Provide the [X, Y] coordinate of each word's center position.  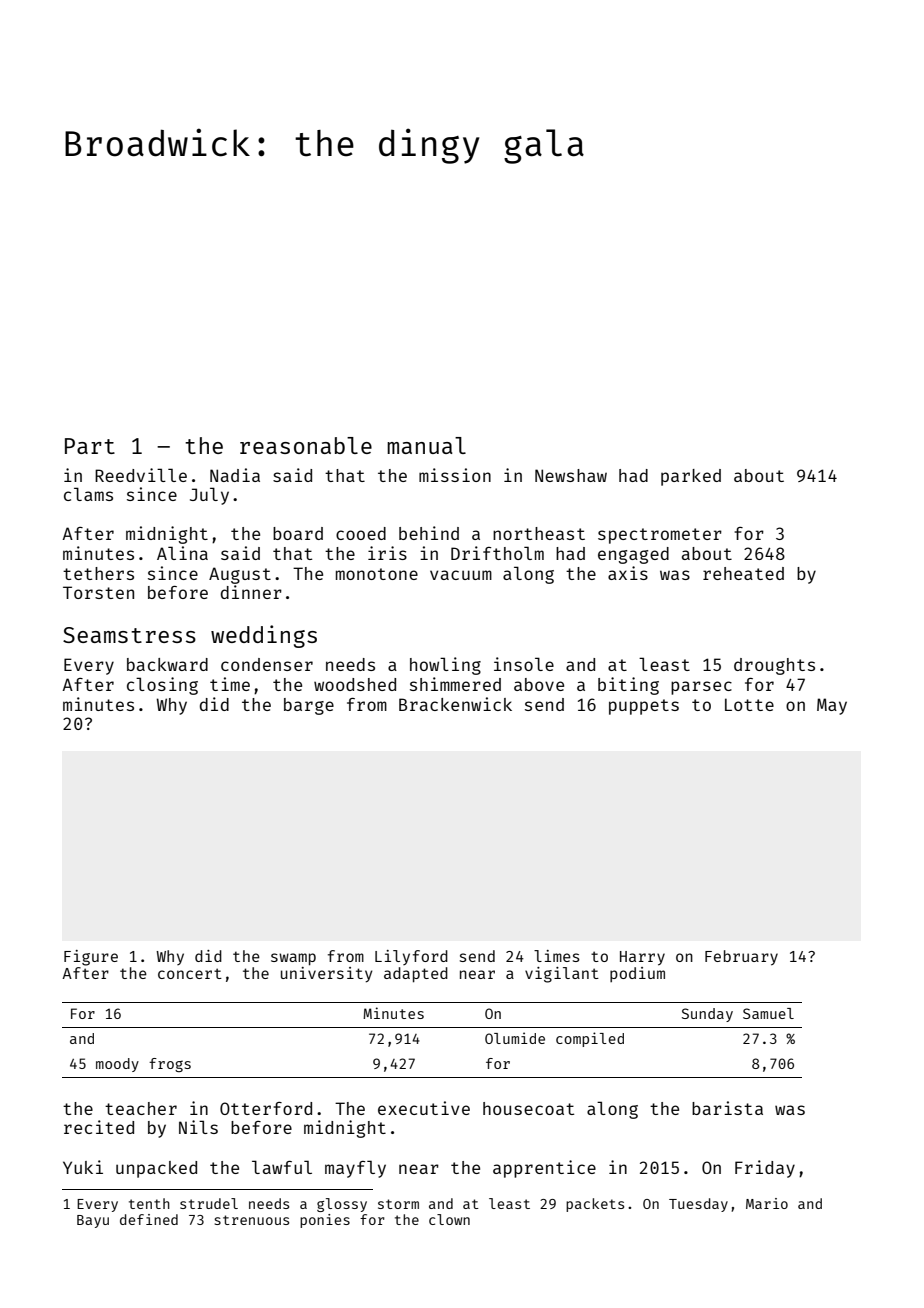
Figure [91, 958]
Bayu [93, 1221]
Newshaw [571, 475]
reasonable [306, 445]
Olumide [515, 1038]
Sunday [707, 1015]
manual [426, 445]
